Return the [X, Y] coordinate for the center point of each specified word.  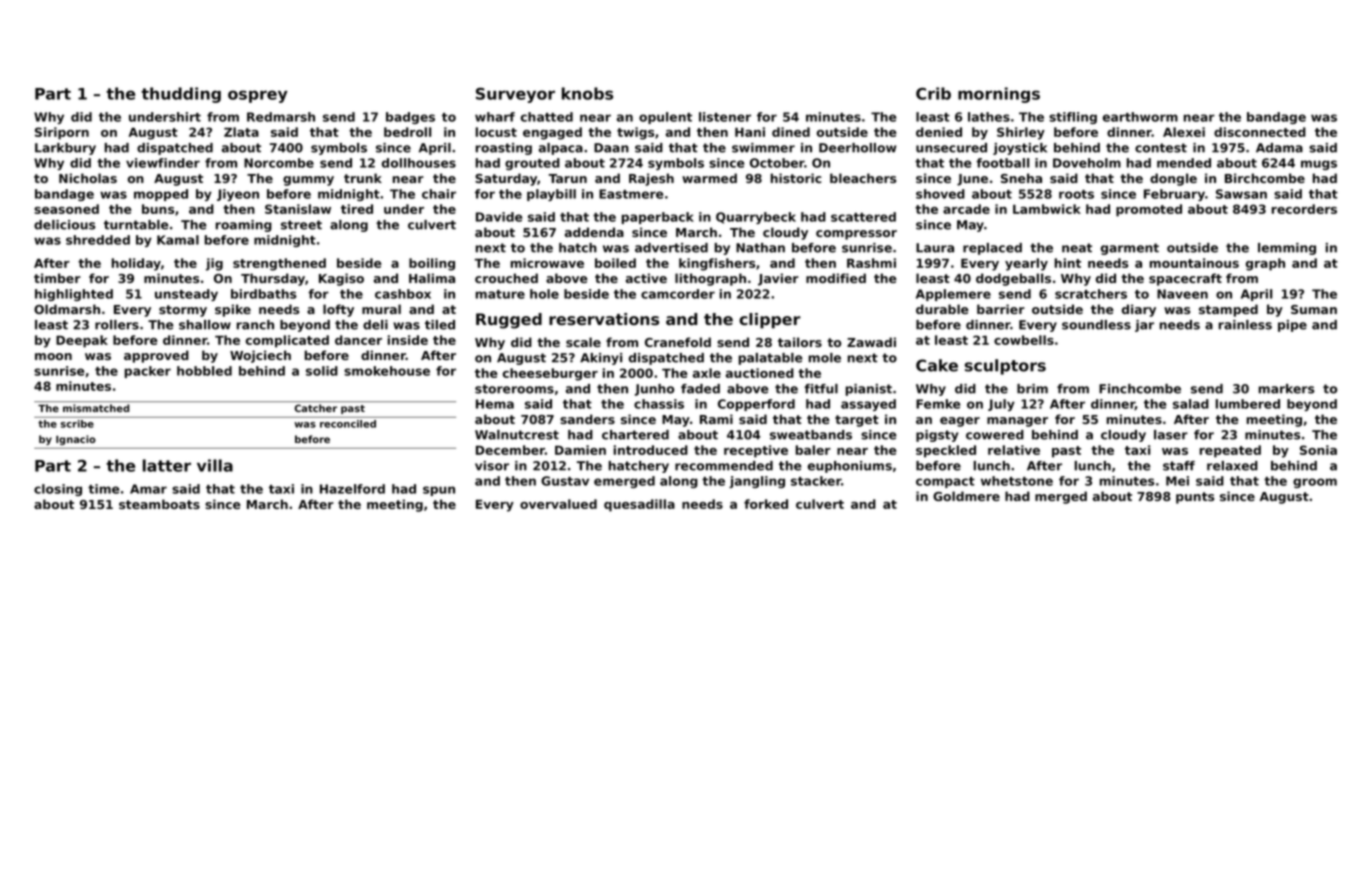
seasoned [66, 209]
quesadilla [639, 505]
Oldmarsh [67, 309]
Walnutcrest [517, 435]
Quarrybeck [756, 218]
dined [791, 132]
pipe [1292, 326]
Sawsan [1241, 194]
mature [500, 294]
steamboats [159, 504]
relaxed [1232, 466]
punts [1195, 498]
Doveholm [1087, 163]
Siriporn [62, 133]
